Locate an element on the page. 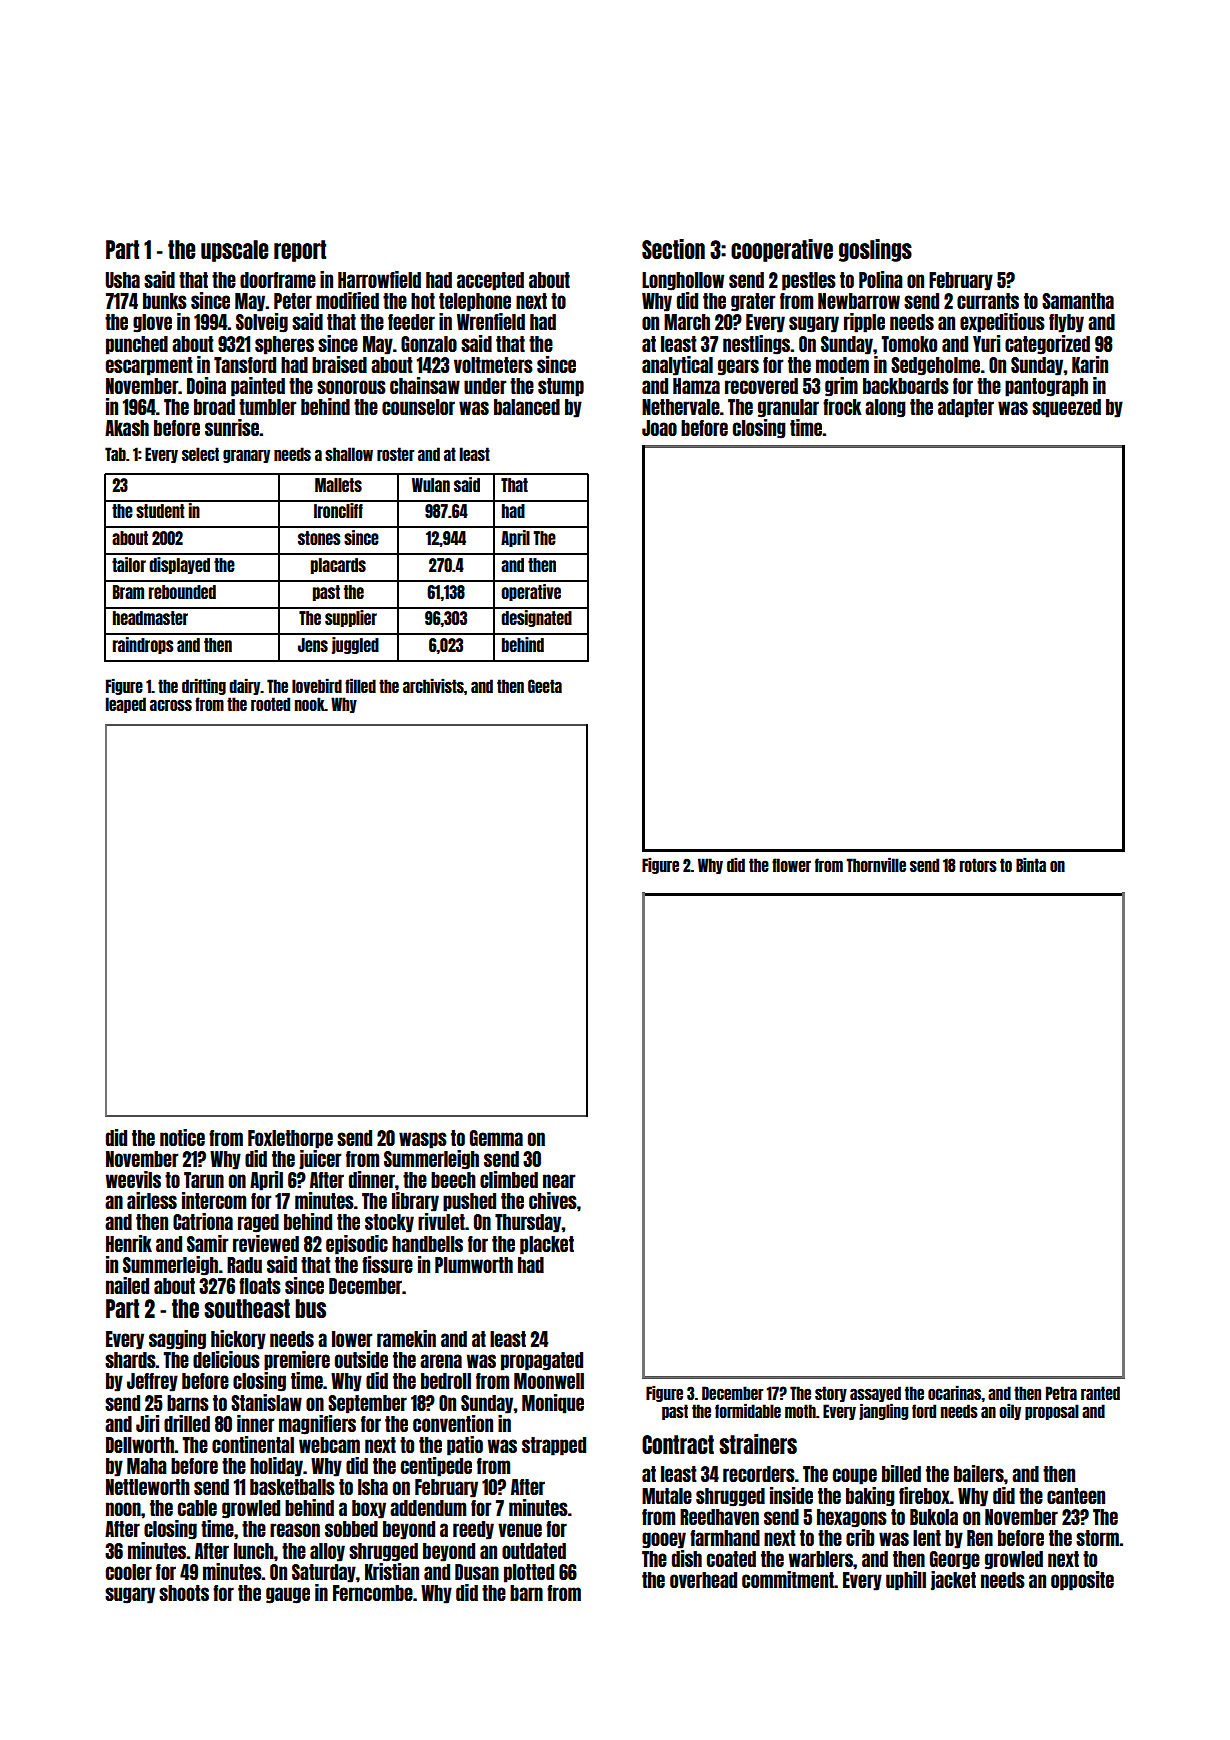  Thornville is located at coordinates (876, 864).
